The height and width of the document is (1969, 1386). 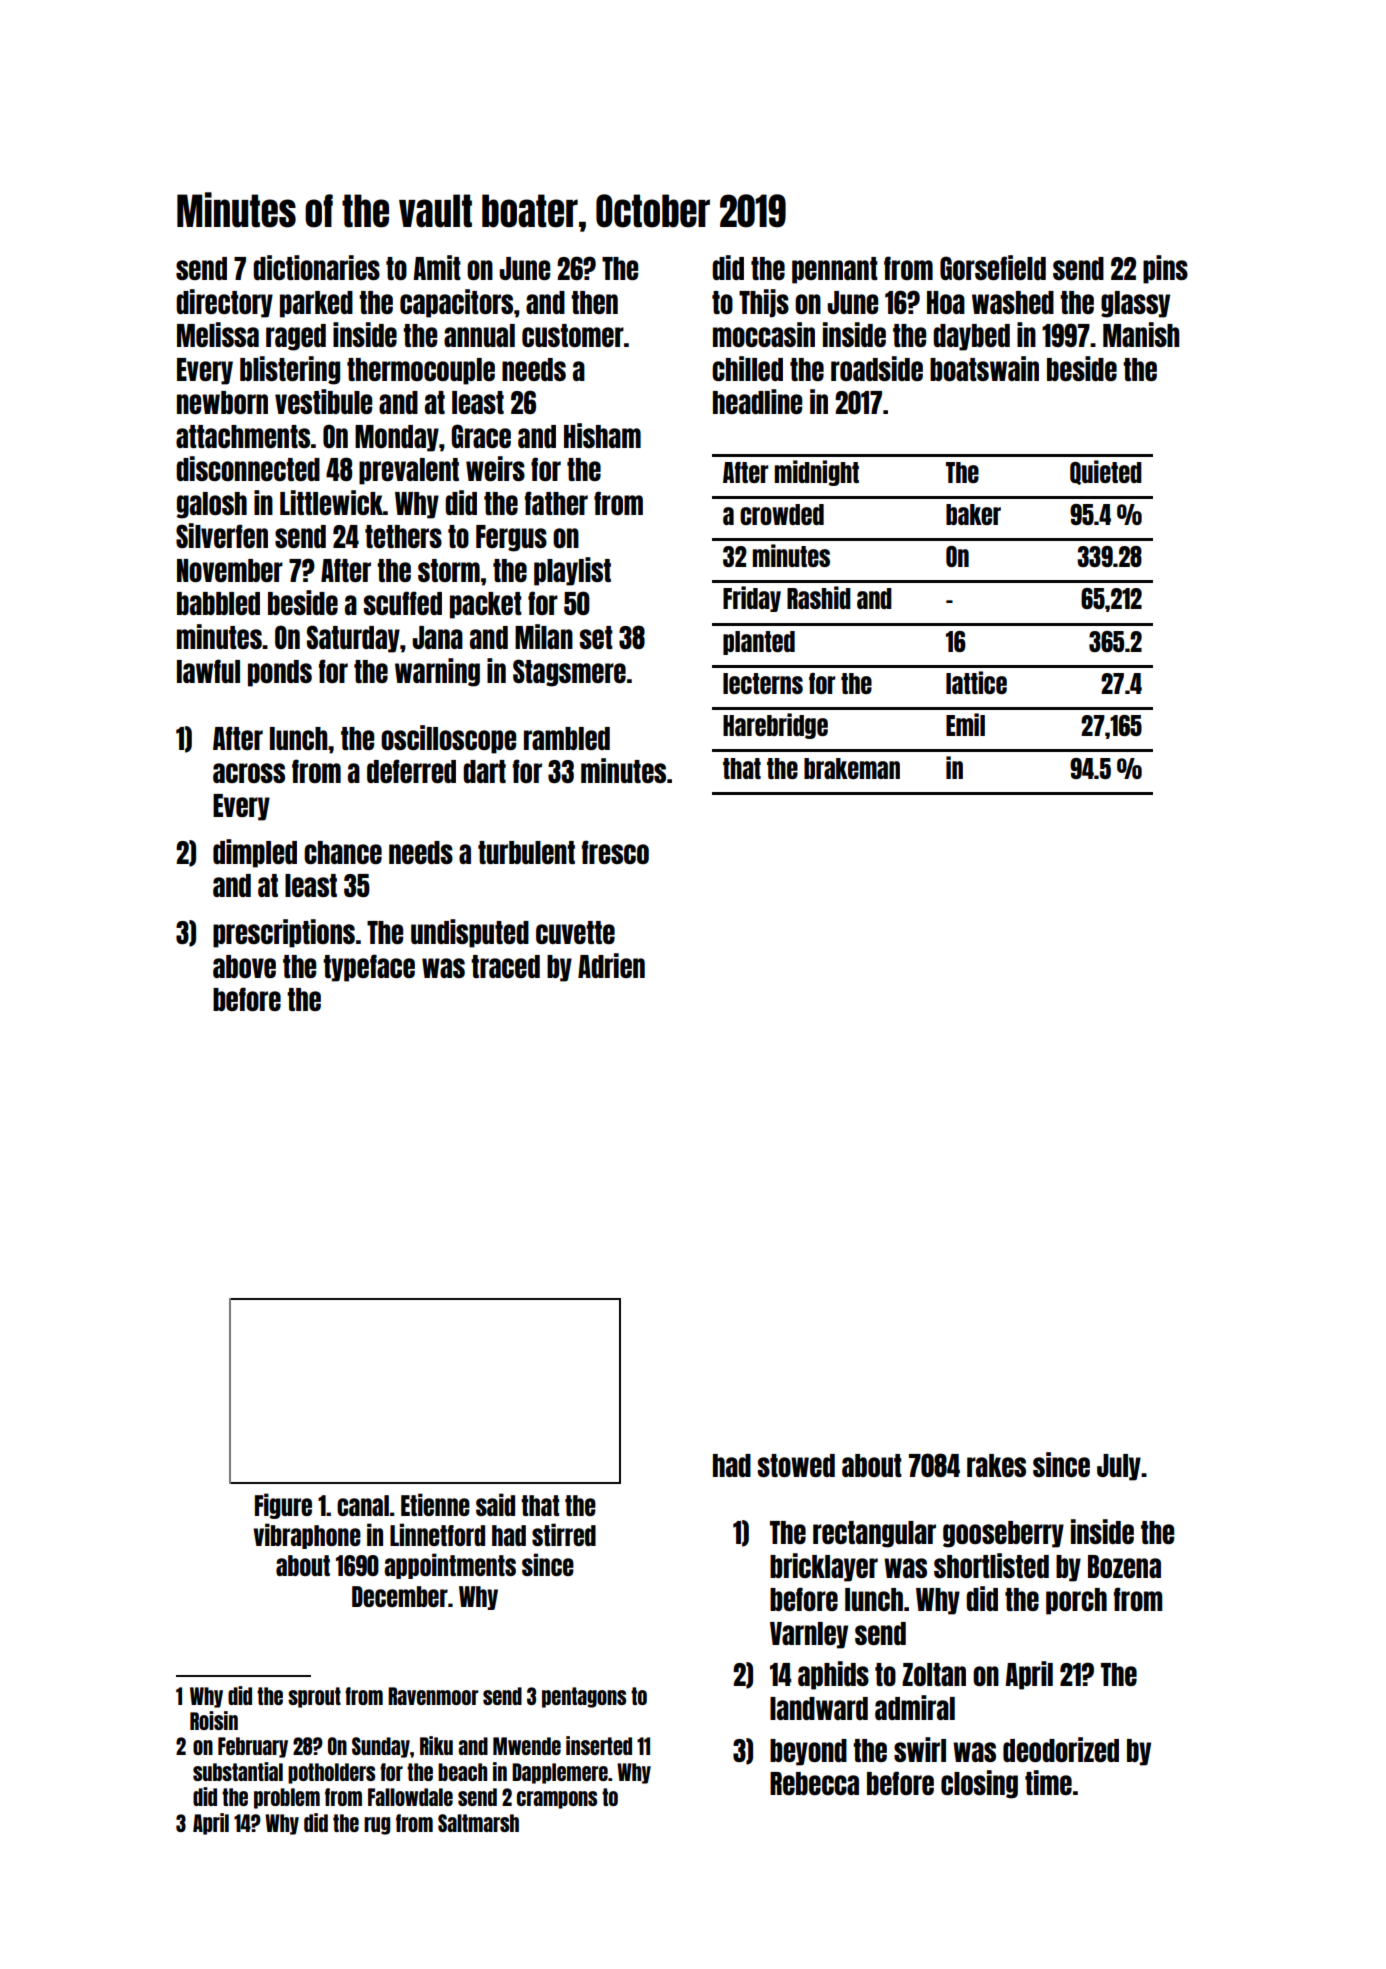 I want to click on crowded, so click(x=782, y=514).
